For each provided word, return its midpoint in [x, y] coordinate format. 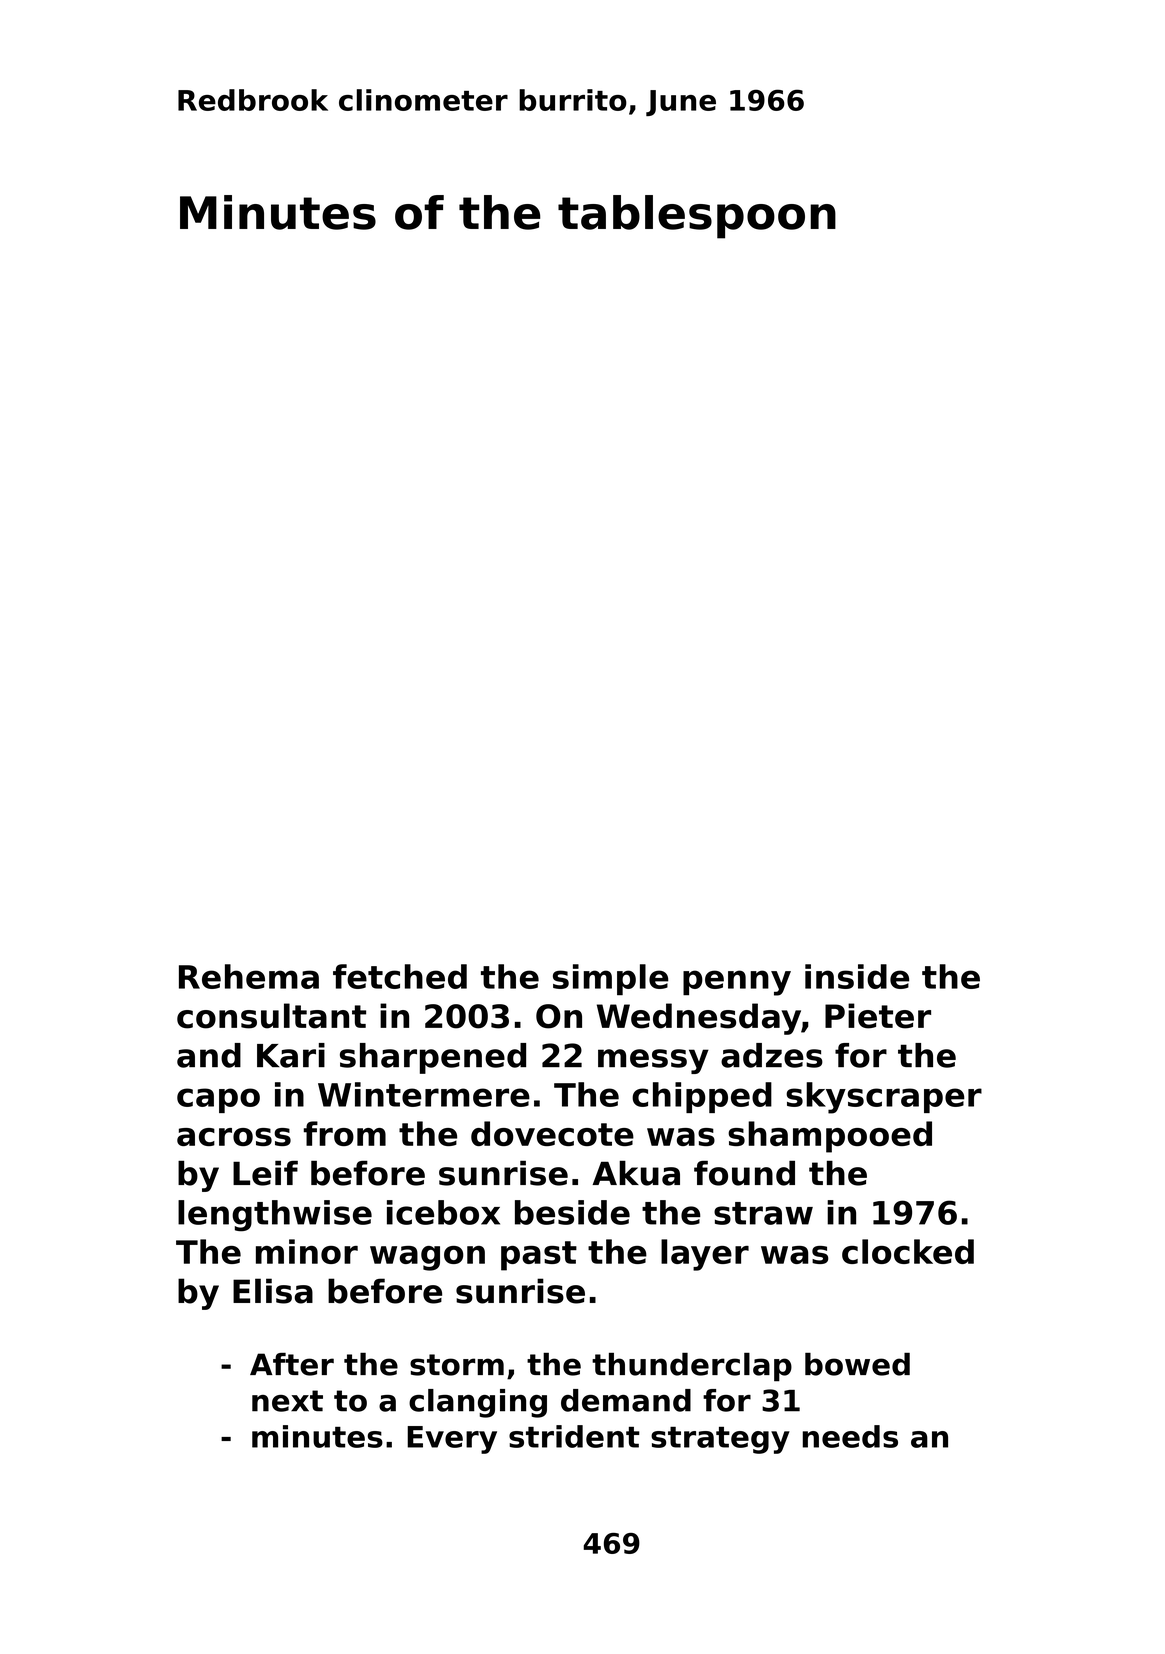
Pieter [878, 1016]
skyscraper [884, 1098]
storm [457, 1365]
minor [307, 1251]
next [287, 1401]
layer [705, 1255]
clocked [908, 1251]
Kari [291, 1055]
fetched [400, 976]
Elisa [273, 1291]
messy [653, 1061]
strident [574, 1436]
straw [763, 1213]
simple [611, 979]
